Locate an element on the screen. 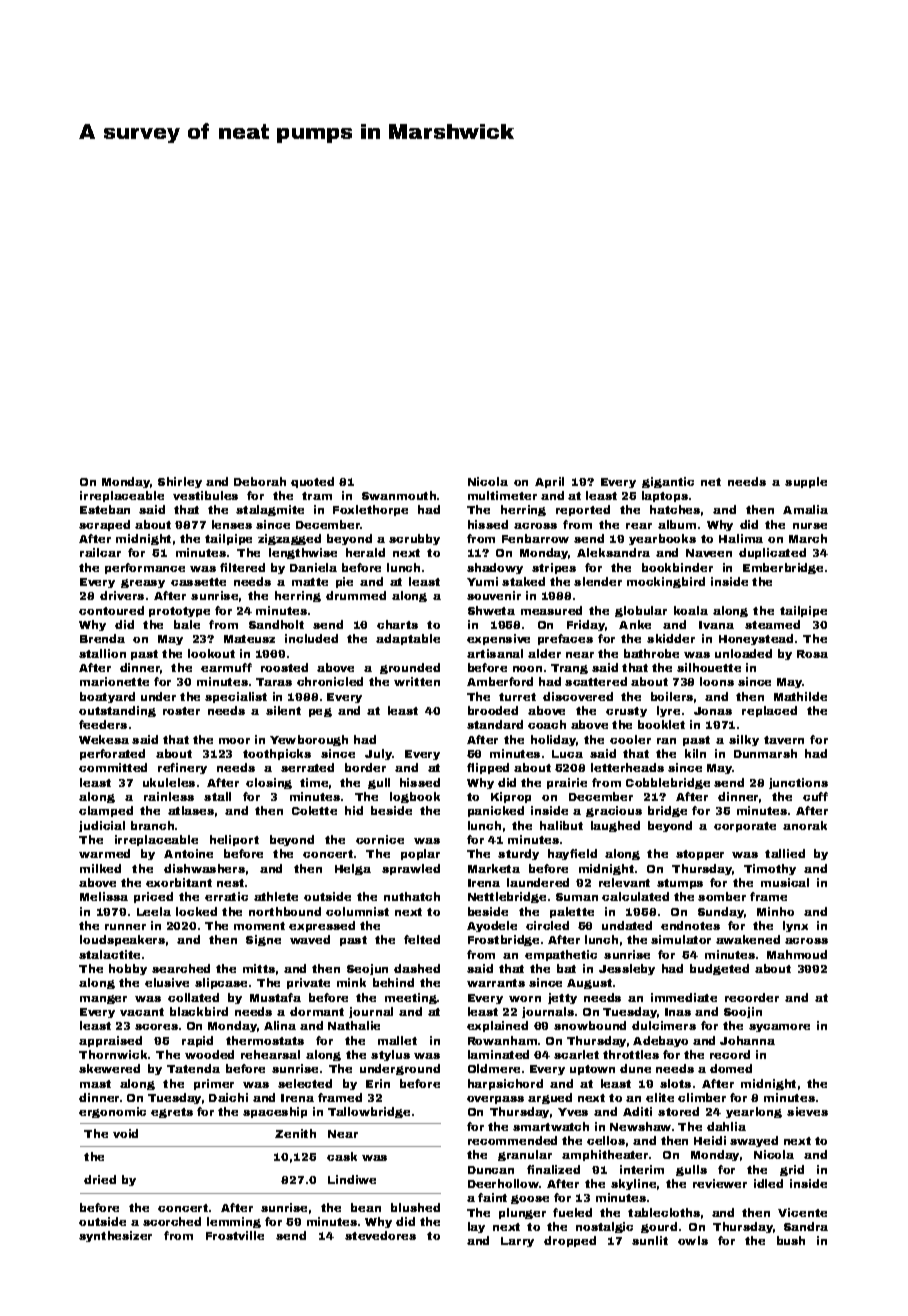  greasy is located at coordinates (143, 583).
